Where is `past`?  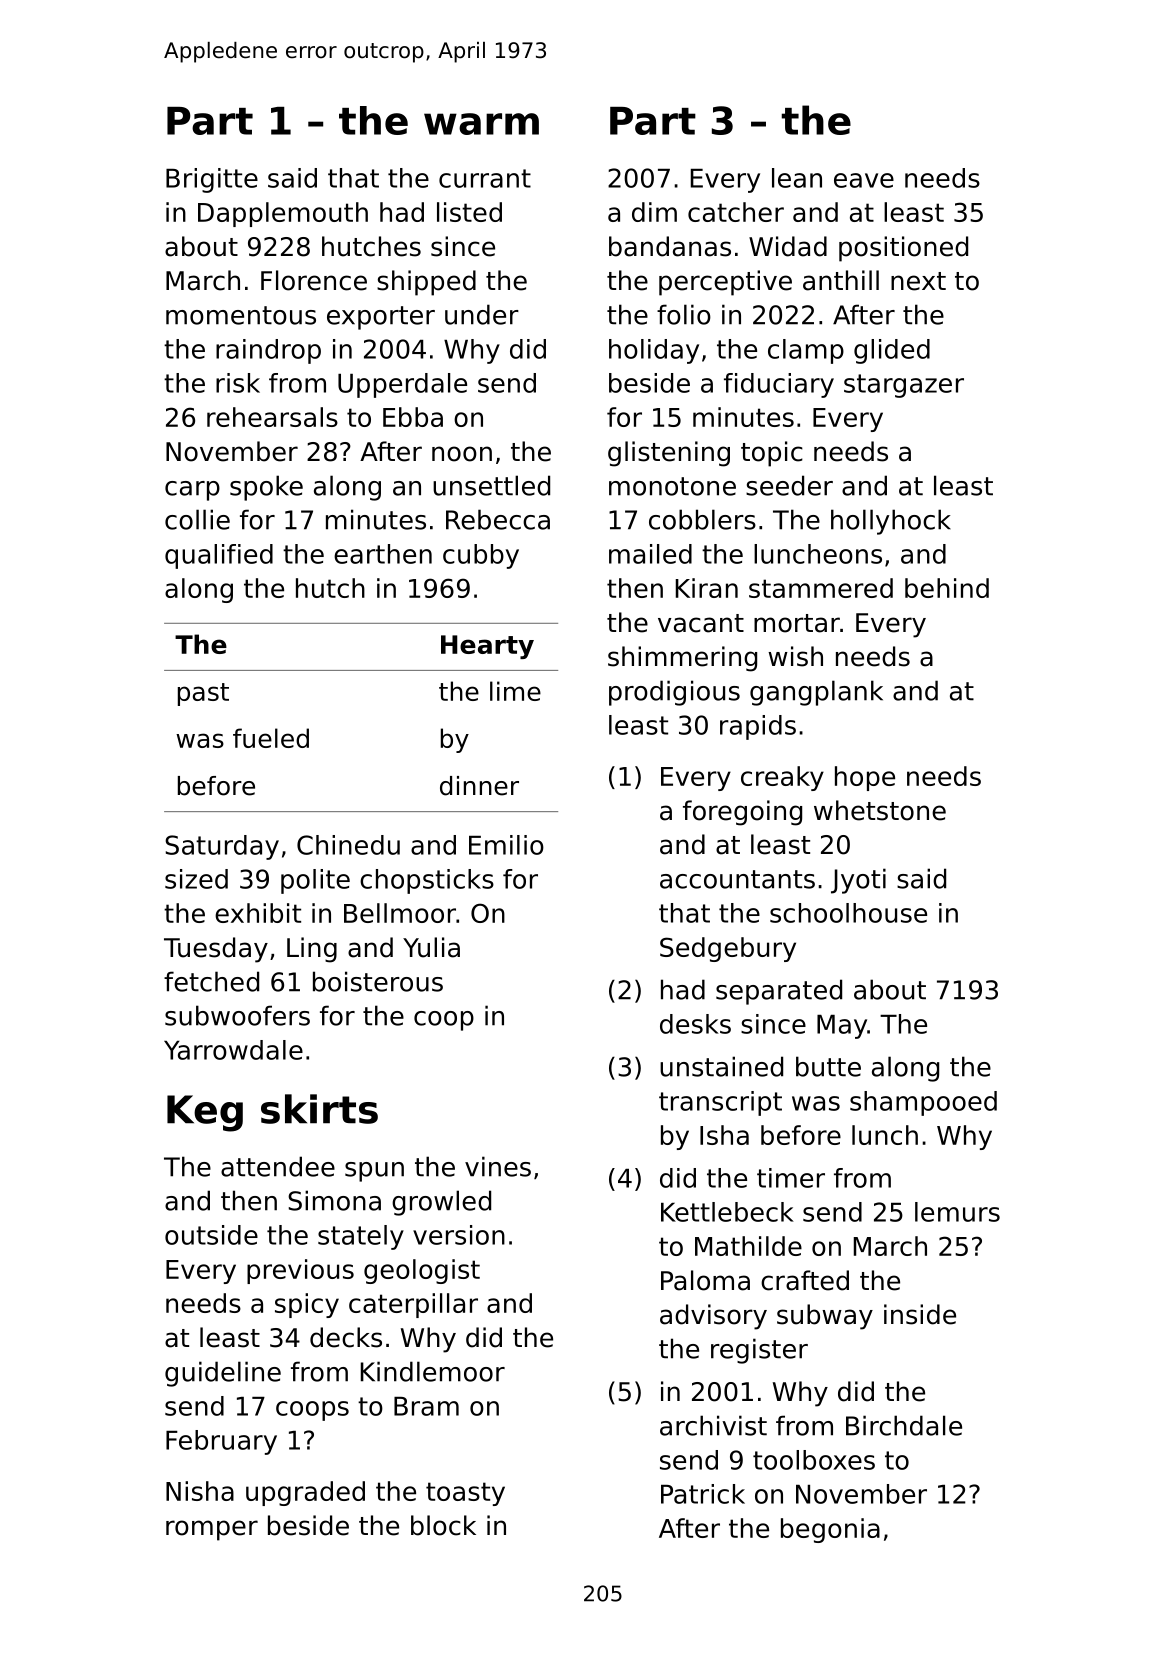
past is located at coordinates (203, 694).
